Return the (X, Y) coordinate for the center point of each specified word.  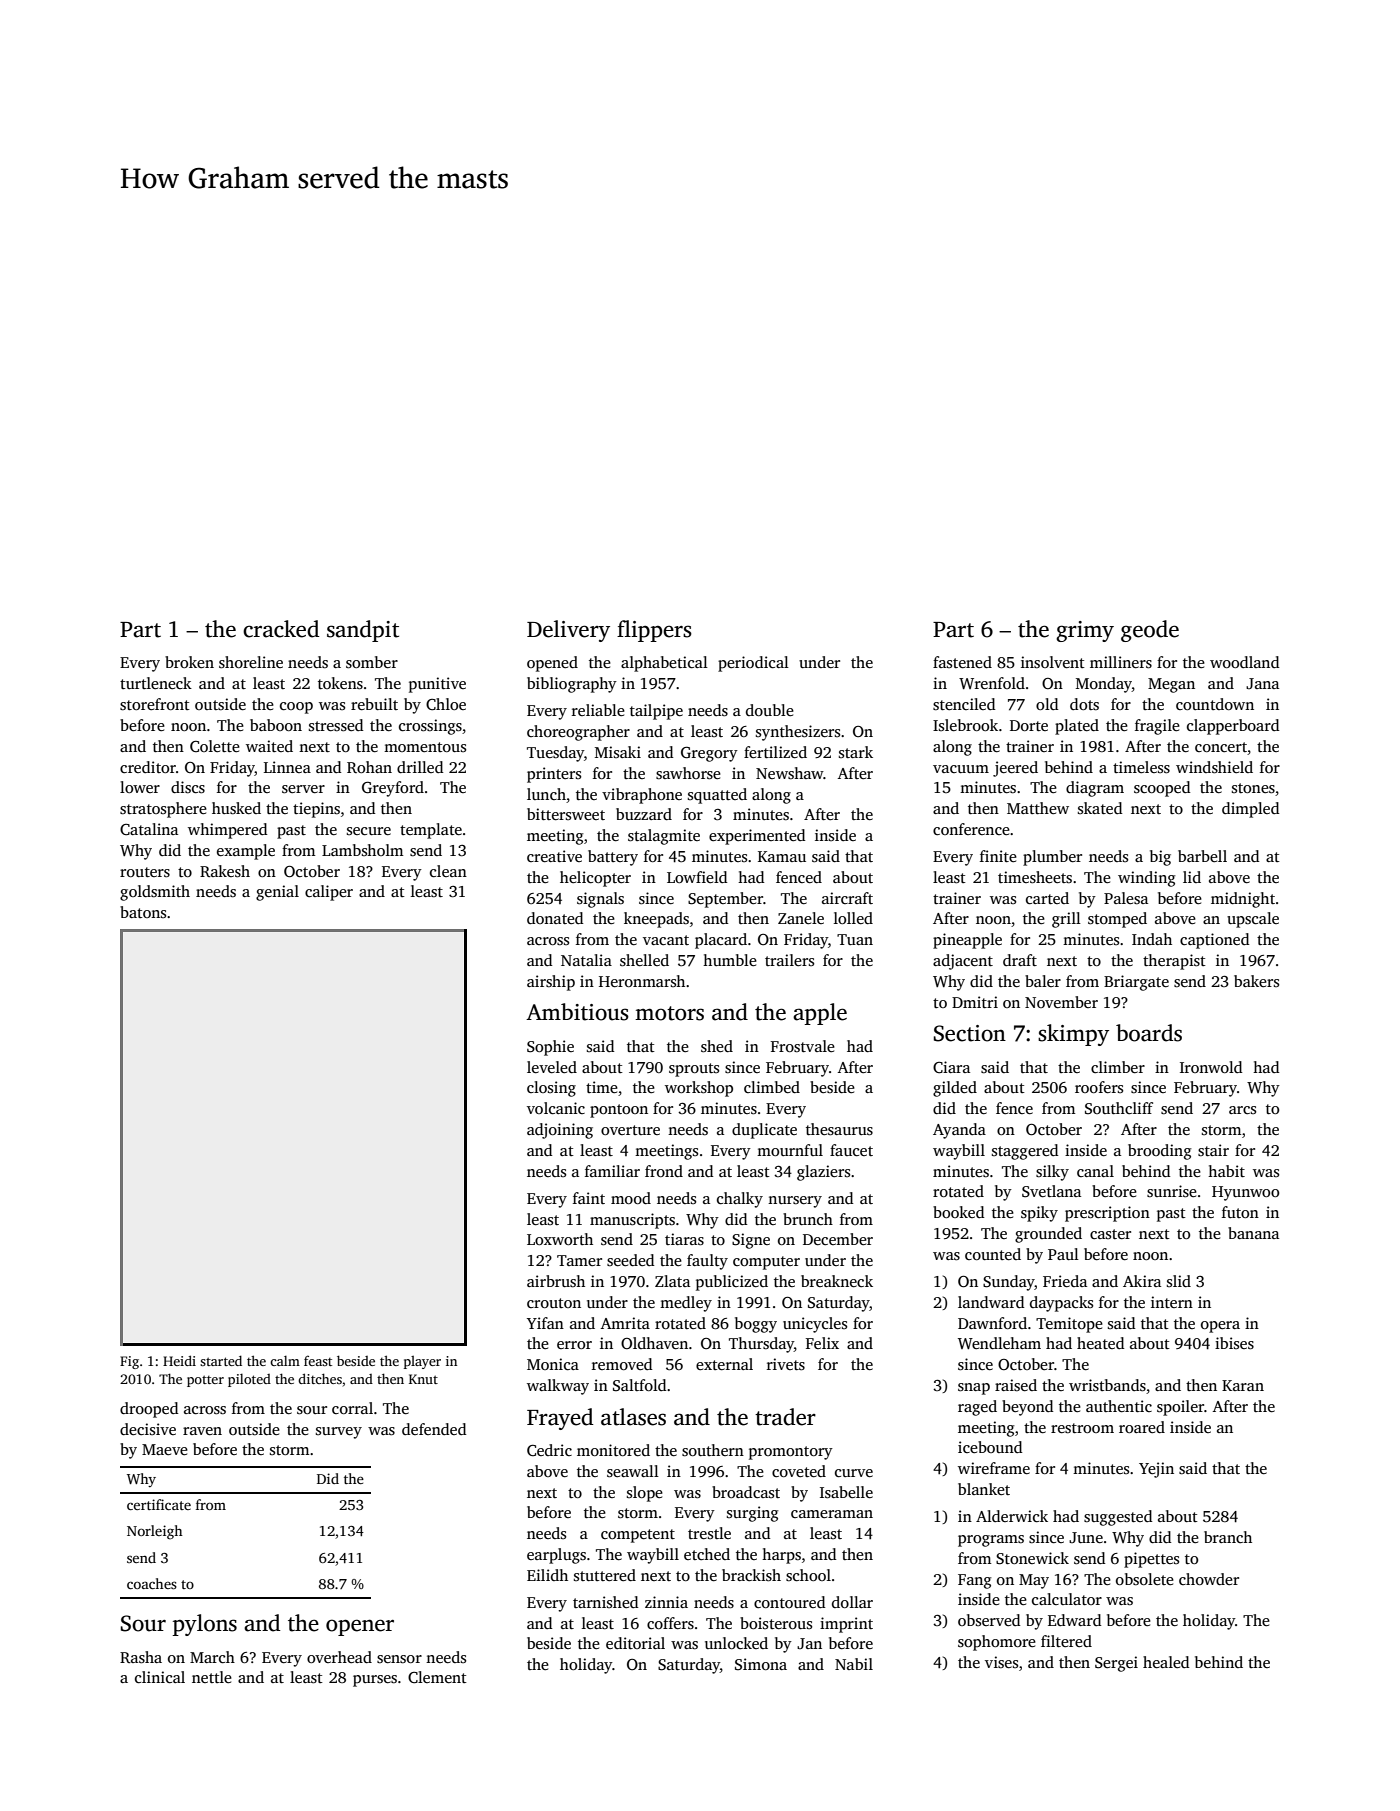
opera (1220, 1327)
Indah (1152, 939)
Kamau (782, 856)
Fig (129, 1362)
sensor (399, 1659)
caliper (329, 893)
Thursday (761, 1345)
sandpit (363, 631)
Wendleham (999, 1343)
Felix (822, 1343)
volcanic (556, 1108)
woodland (1245, 662)
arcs (1242, 1110)
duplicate (764, 1131)
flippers (654, 631)
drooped (149, 1410)
